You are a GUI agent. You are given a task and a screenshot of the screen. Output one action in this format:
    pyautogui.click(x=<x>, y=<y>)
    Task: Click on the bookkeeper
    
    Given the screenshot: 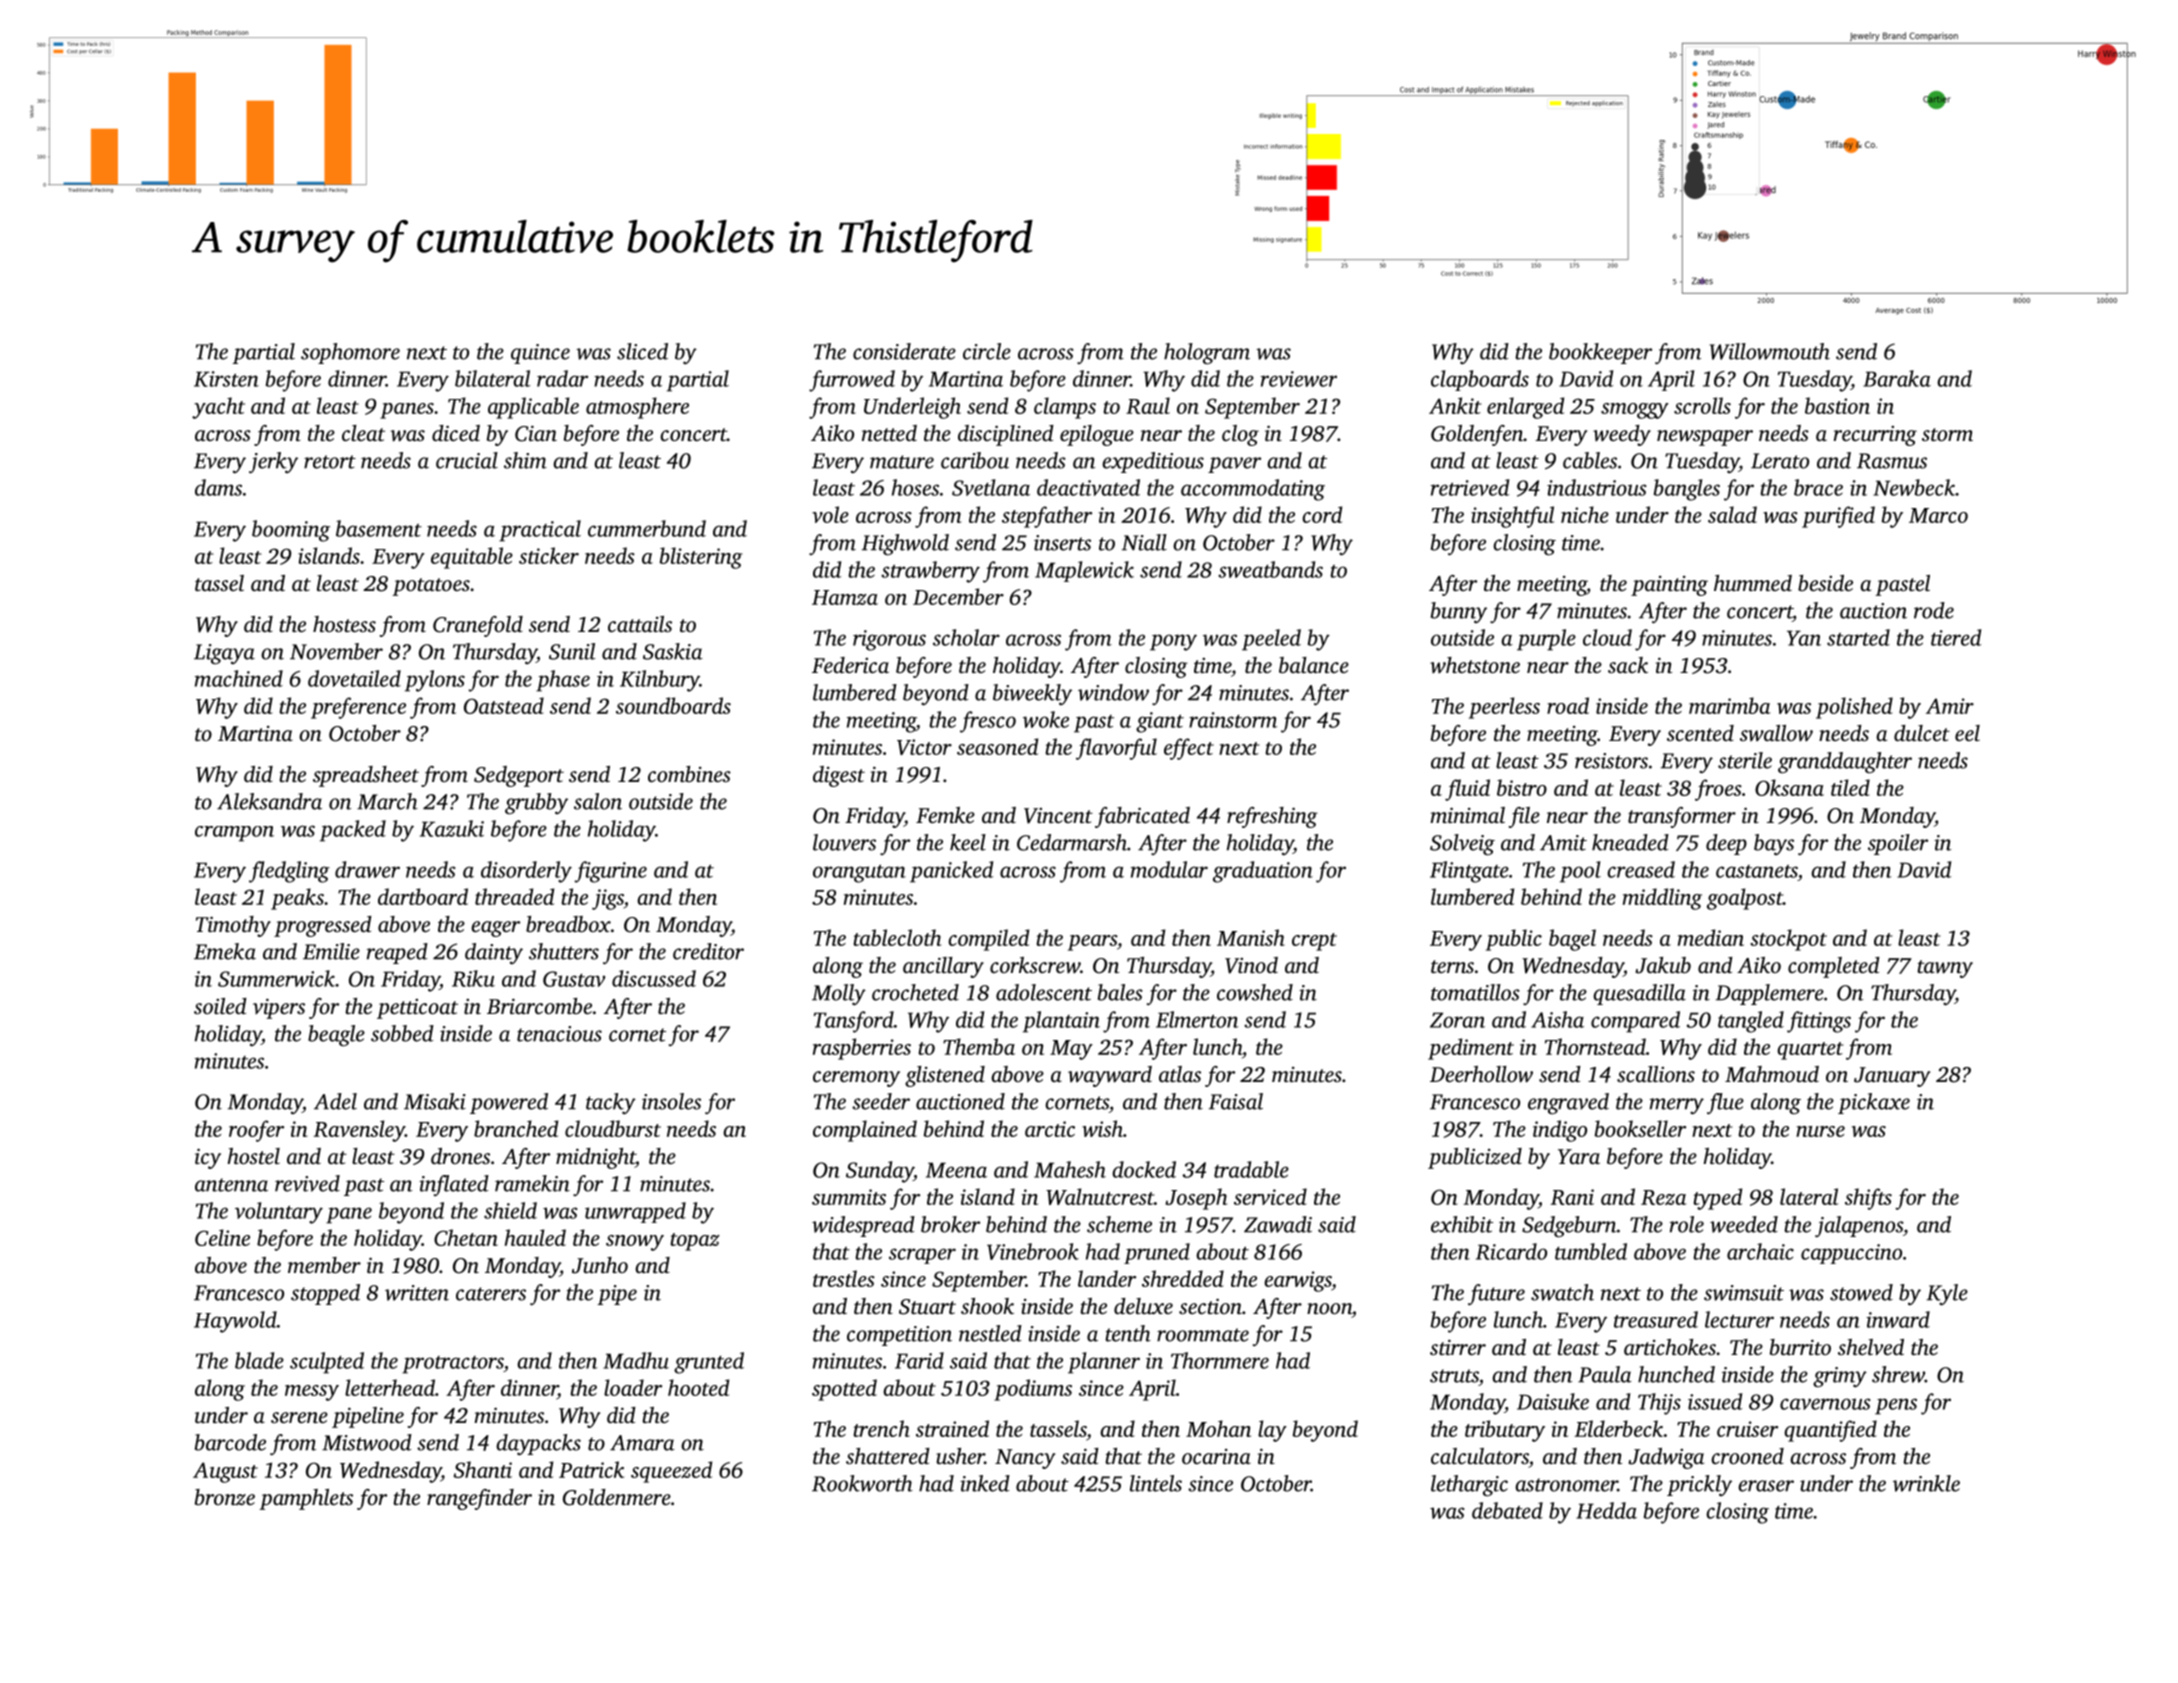 What is the action you would take?
    pyautogui.click(x=1600, y=353)
